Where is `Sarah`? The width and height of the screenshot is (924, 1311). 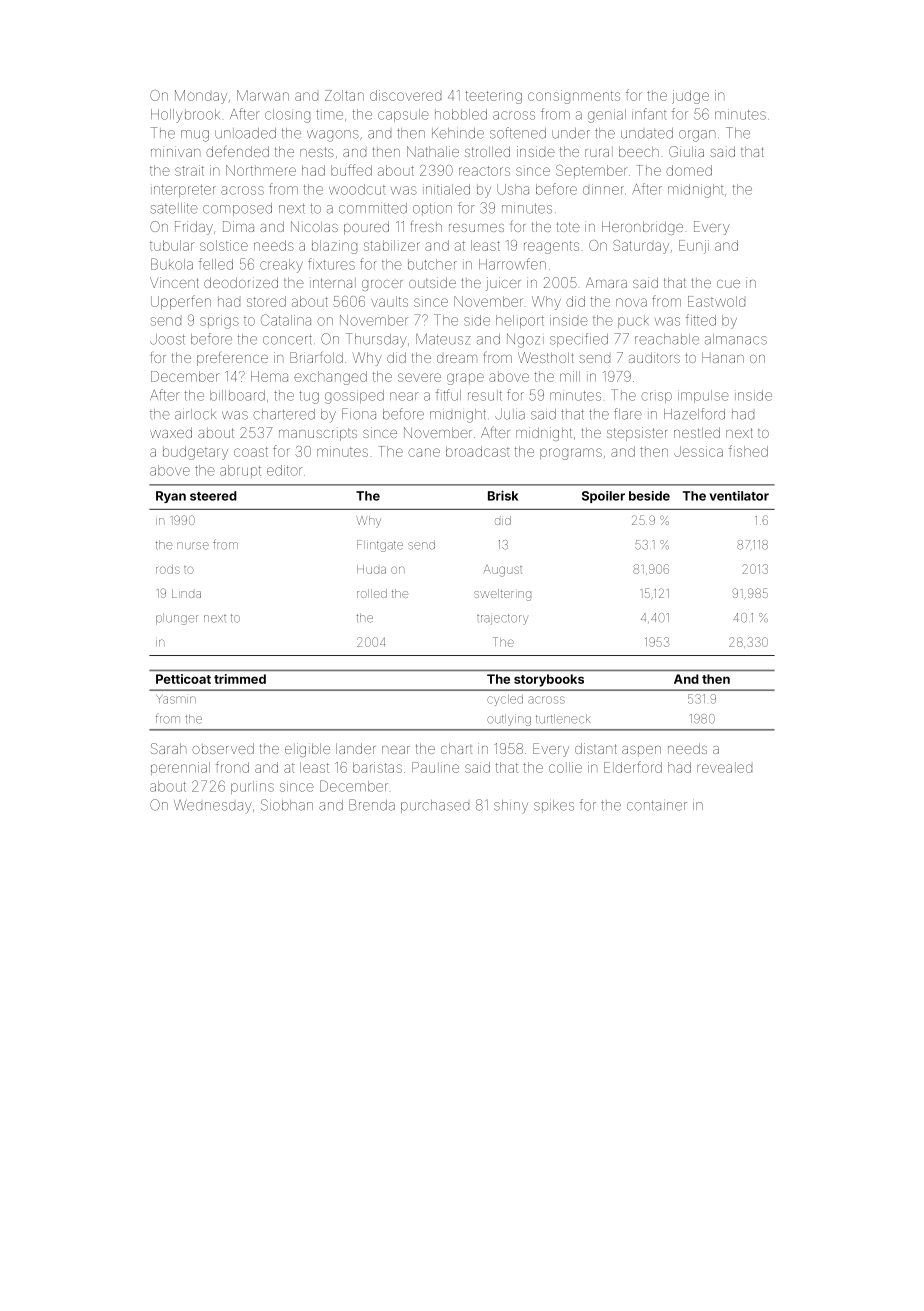
Sarah is located at coordinates (168, 748).
